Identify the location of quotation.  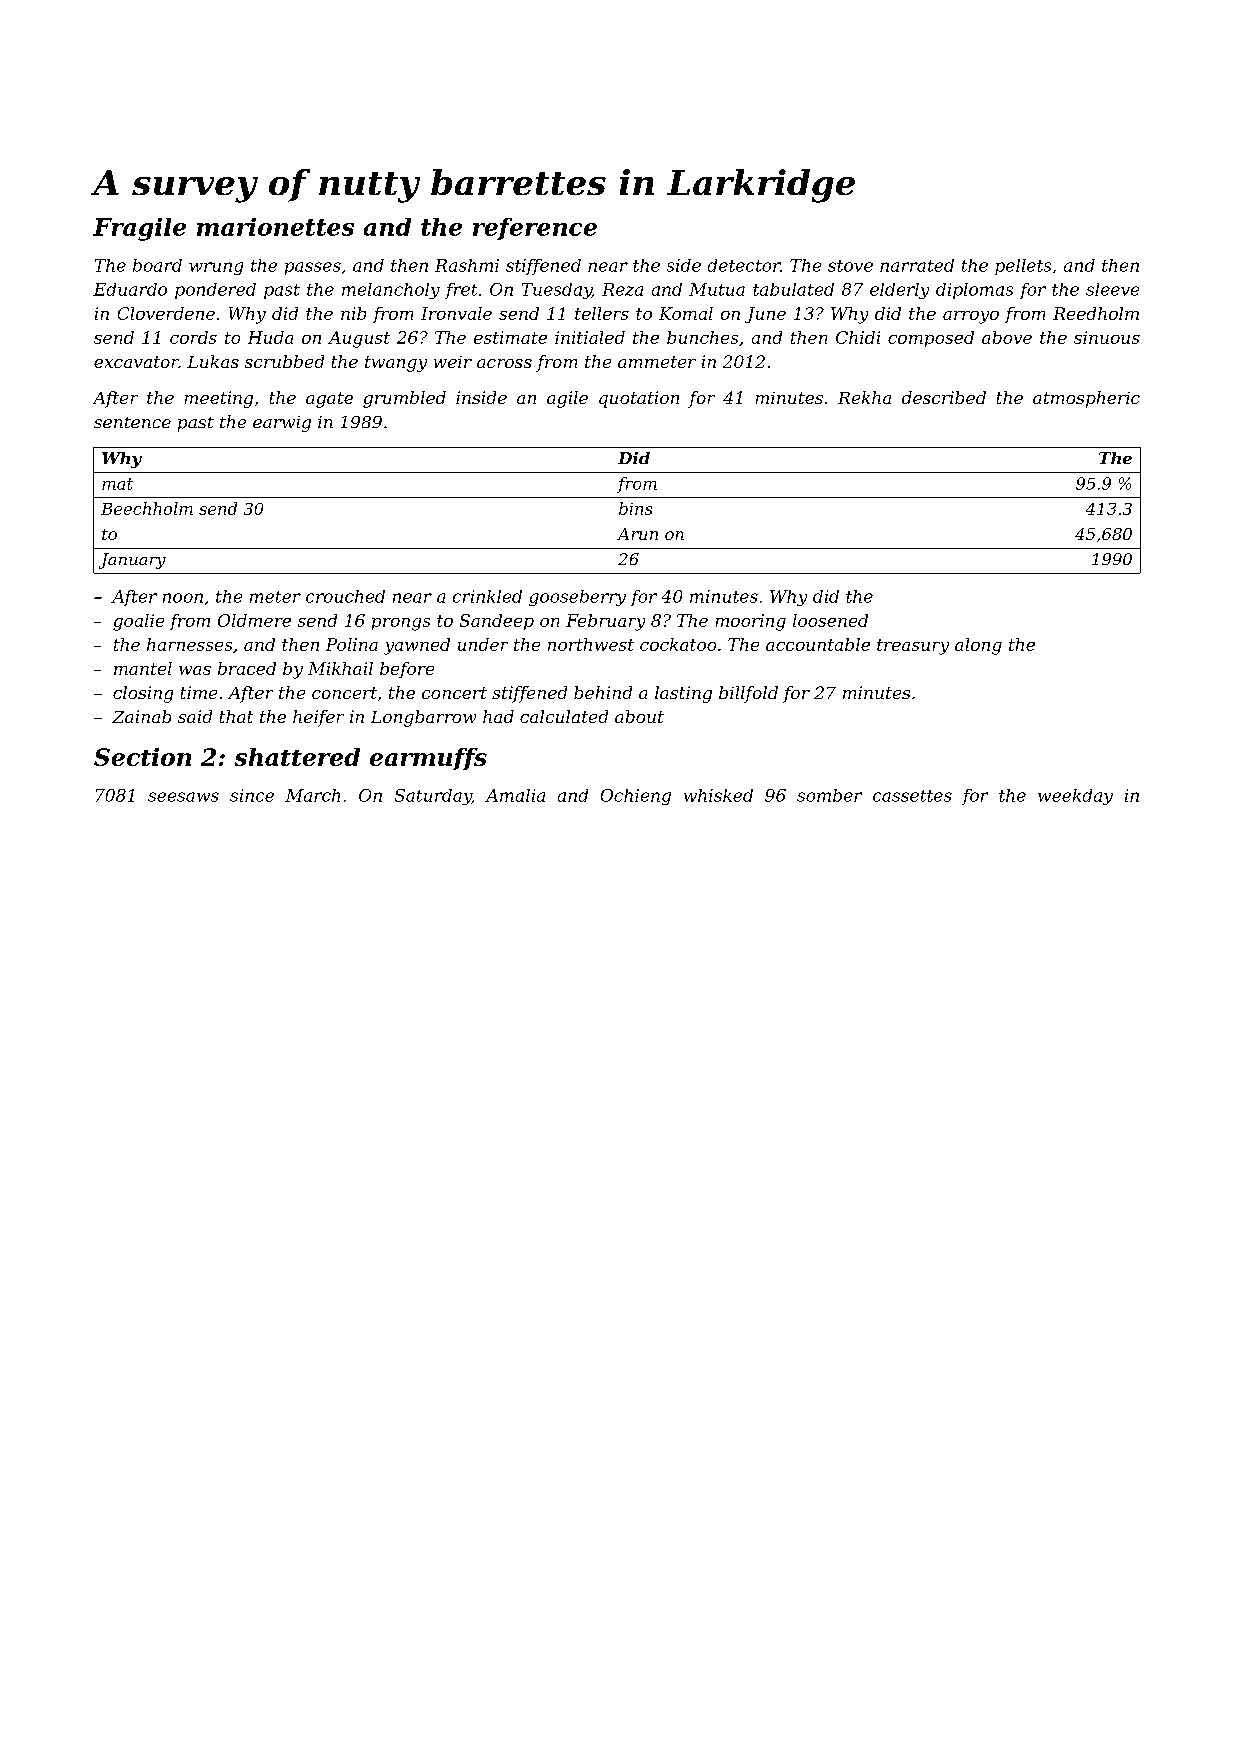
(639, 399).
